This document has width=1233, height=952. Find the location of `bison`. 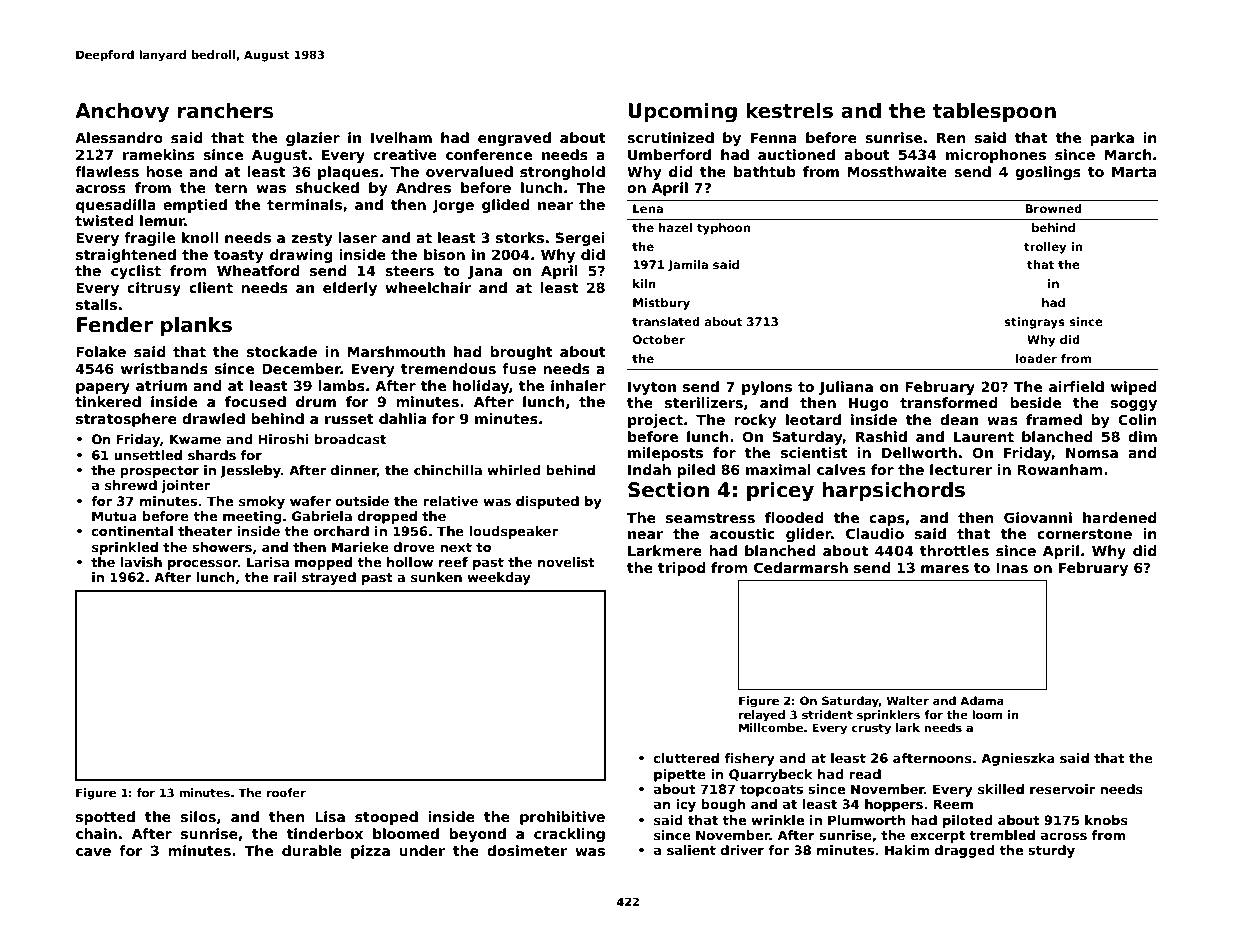

bison is located at coordinates (444, 254).
